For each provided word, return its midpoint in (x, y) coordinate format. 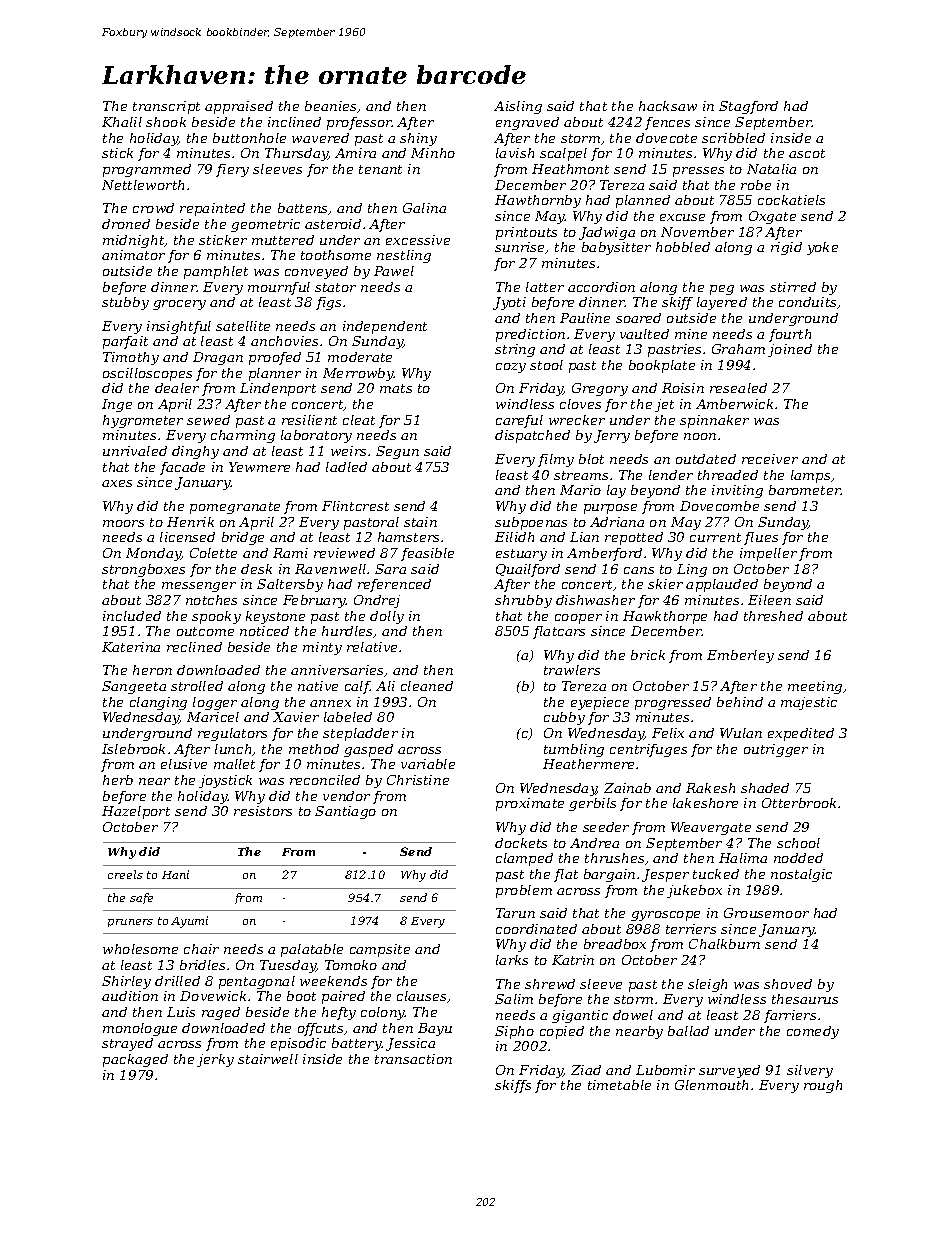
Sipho (514, 1032)
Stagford (748, 107)
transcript (166, 107)
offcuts (320, 1029)
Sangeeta (134, 687)
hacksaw (668, 106)
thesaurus (805, 999)
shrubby (523, 601)
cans (639, 570)
